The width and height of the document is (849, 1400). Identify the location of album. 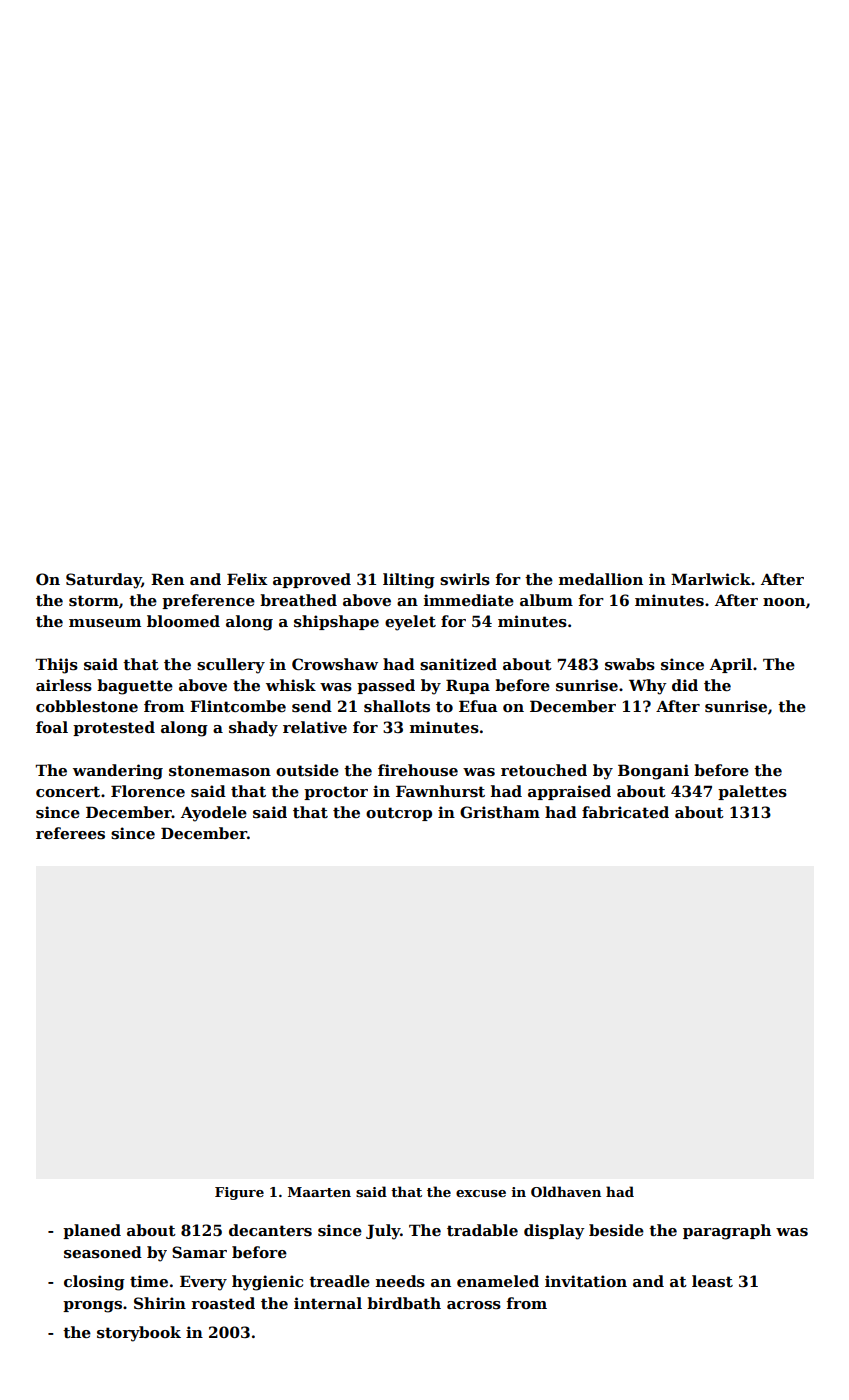
(546, 600).
